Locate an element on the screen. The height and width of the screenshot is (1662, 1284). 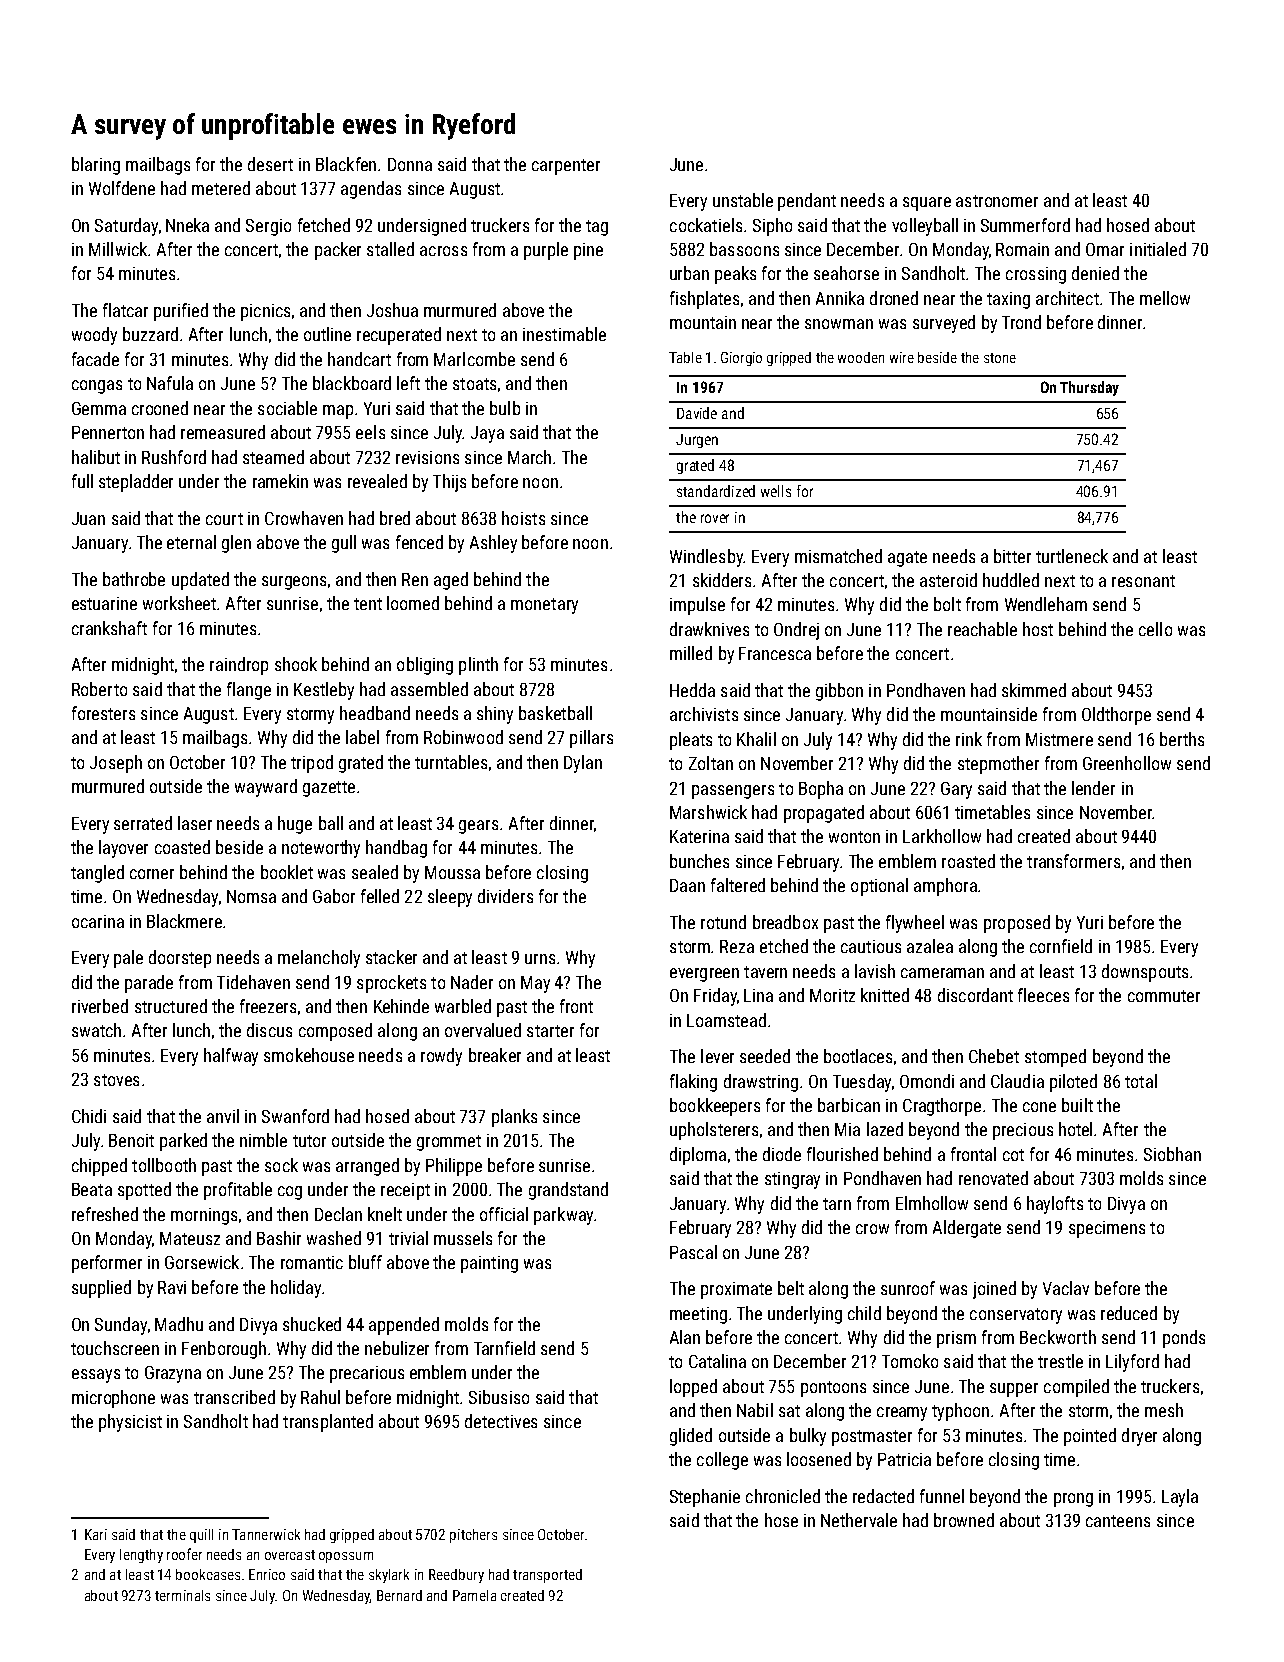
Stephanie is located at coordinates (705, 1498).
